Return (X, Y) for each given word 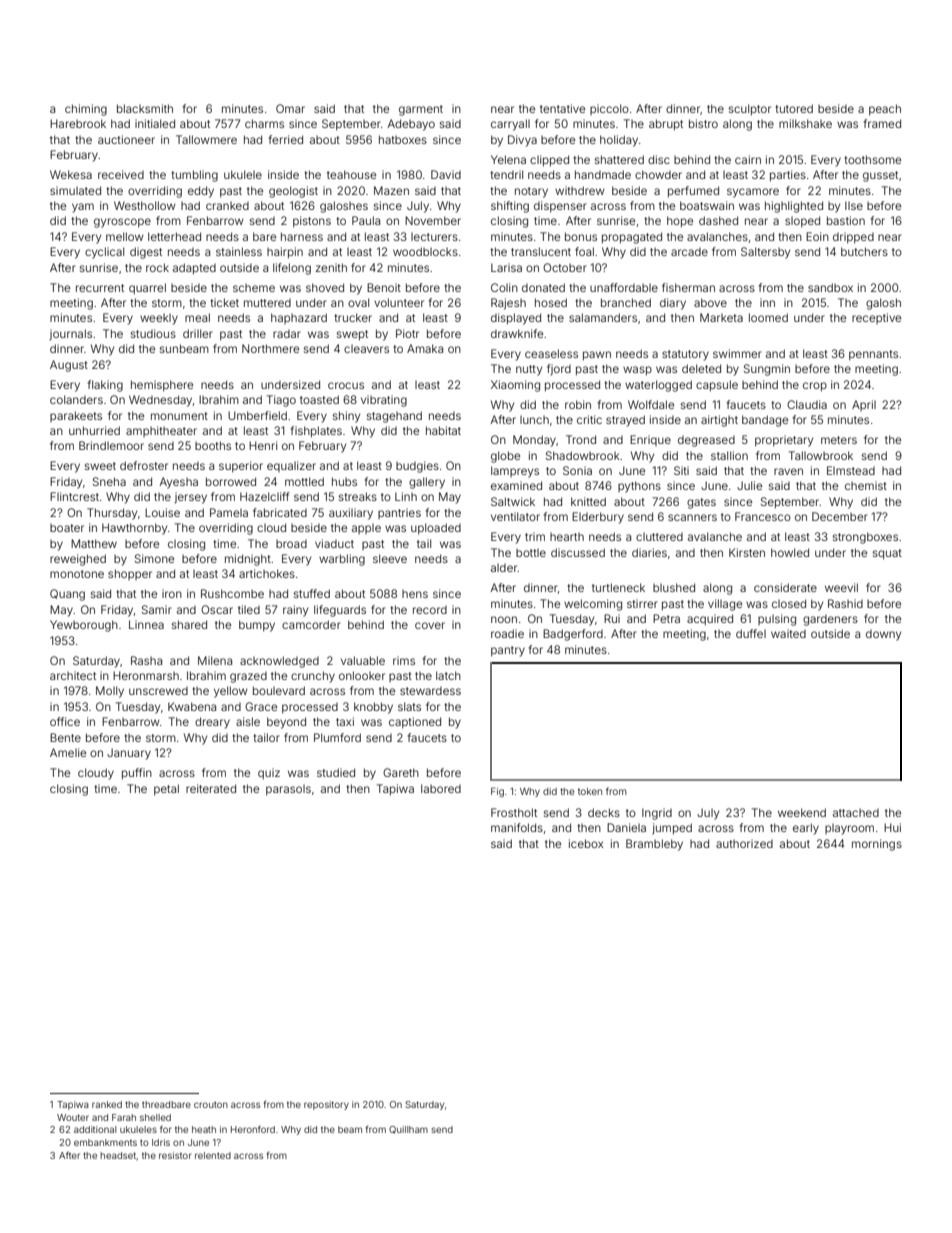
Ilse (854, 205)
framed (882, 123)
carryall (510, 125)
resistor (175, 1155)
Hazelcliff (265, 496)
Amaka (425, 348)
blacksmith (145, 108)
